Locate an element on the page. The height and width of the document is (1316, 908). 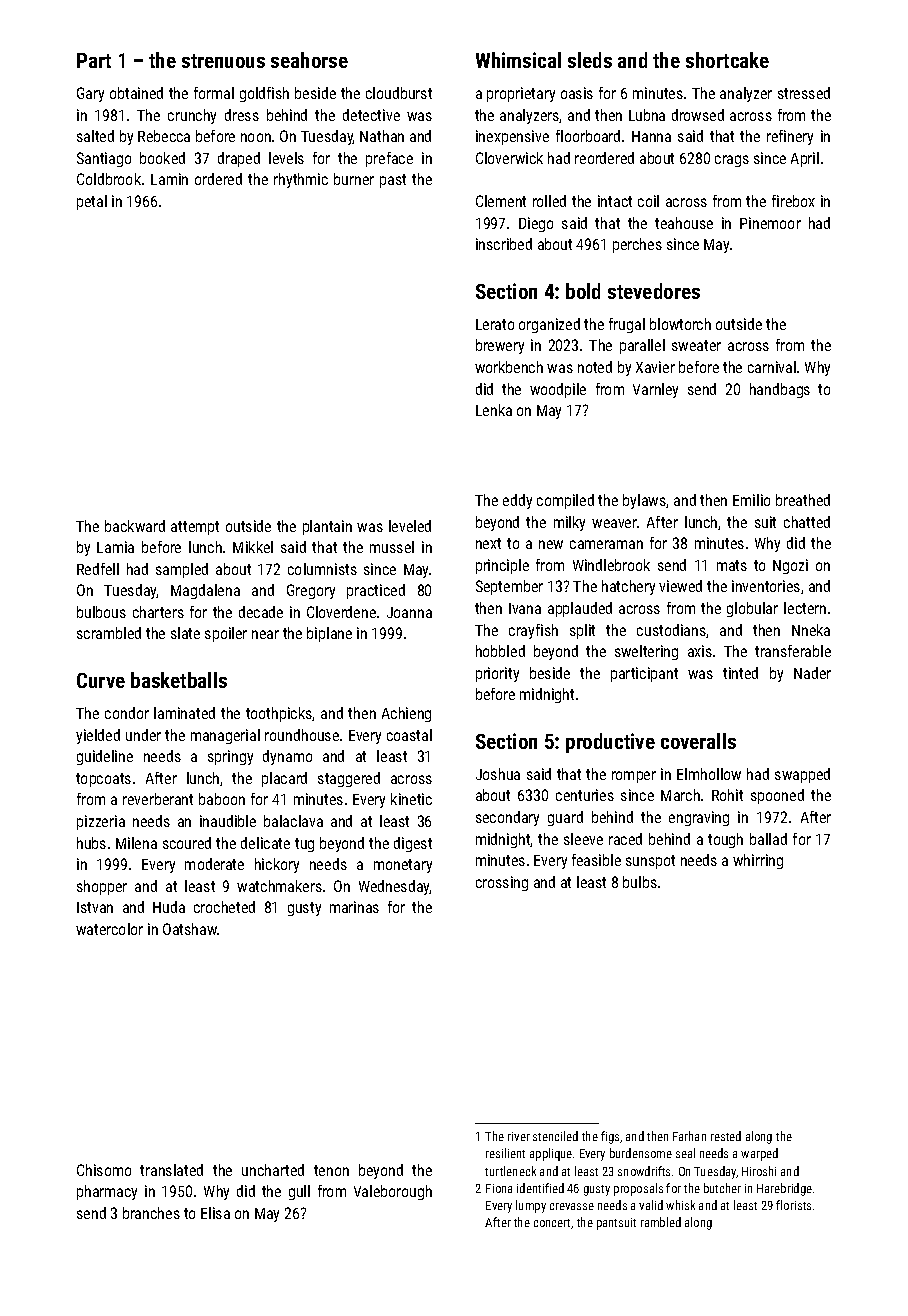
Wednesday is located at coordinates (394, 887).
